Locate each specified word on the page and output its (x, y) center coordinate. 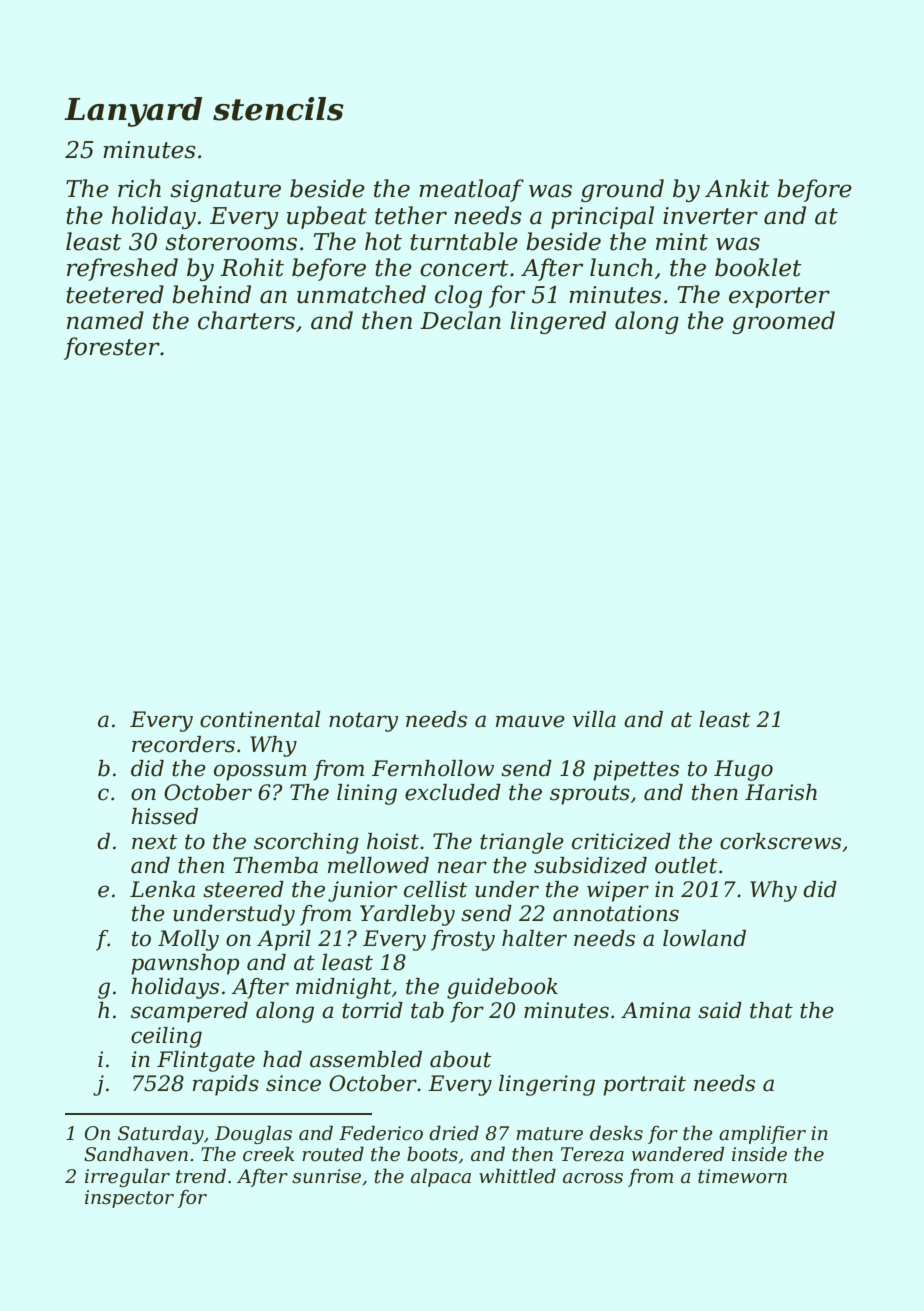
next (154, 842)
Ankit (737, 188)
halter (534, 938)
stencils (278, 109)
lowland (704, 938)
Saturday (161, 1134)
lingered (558, 322)
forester (112, 348)
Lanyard (133, 112)
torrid (372, 1010)
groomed (783, 322)
